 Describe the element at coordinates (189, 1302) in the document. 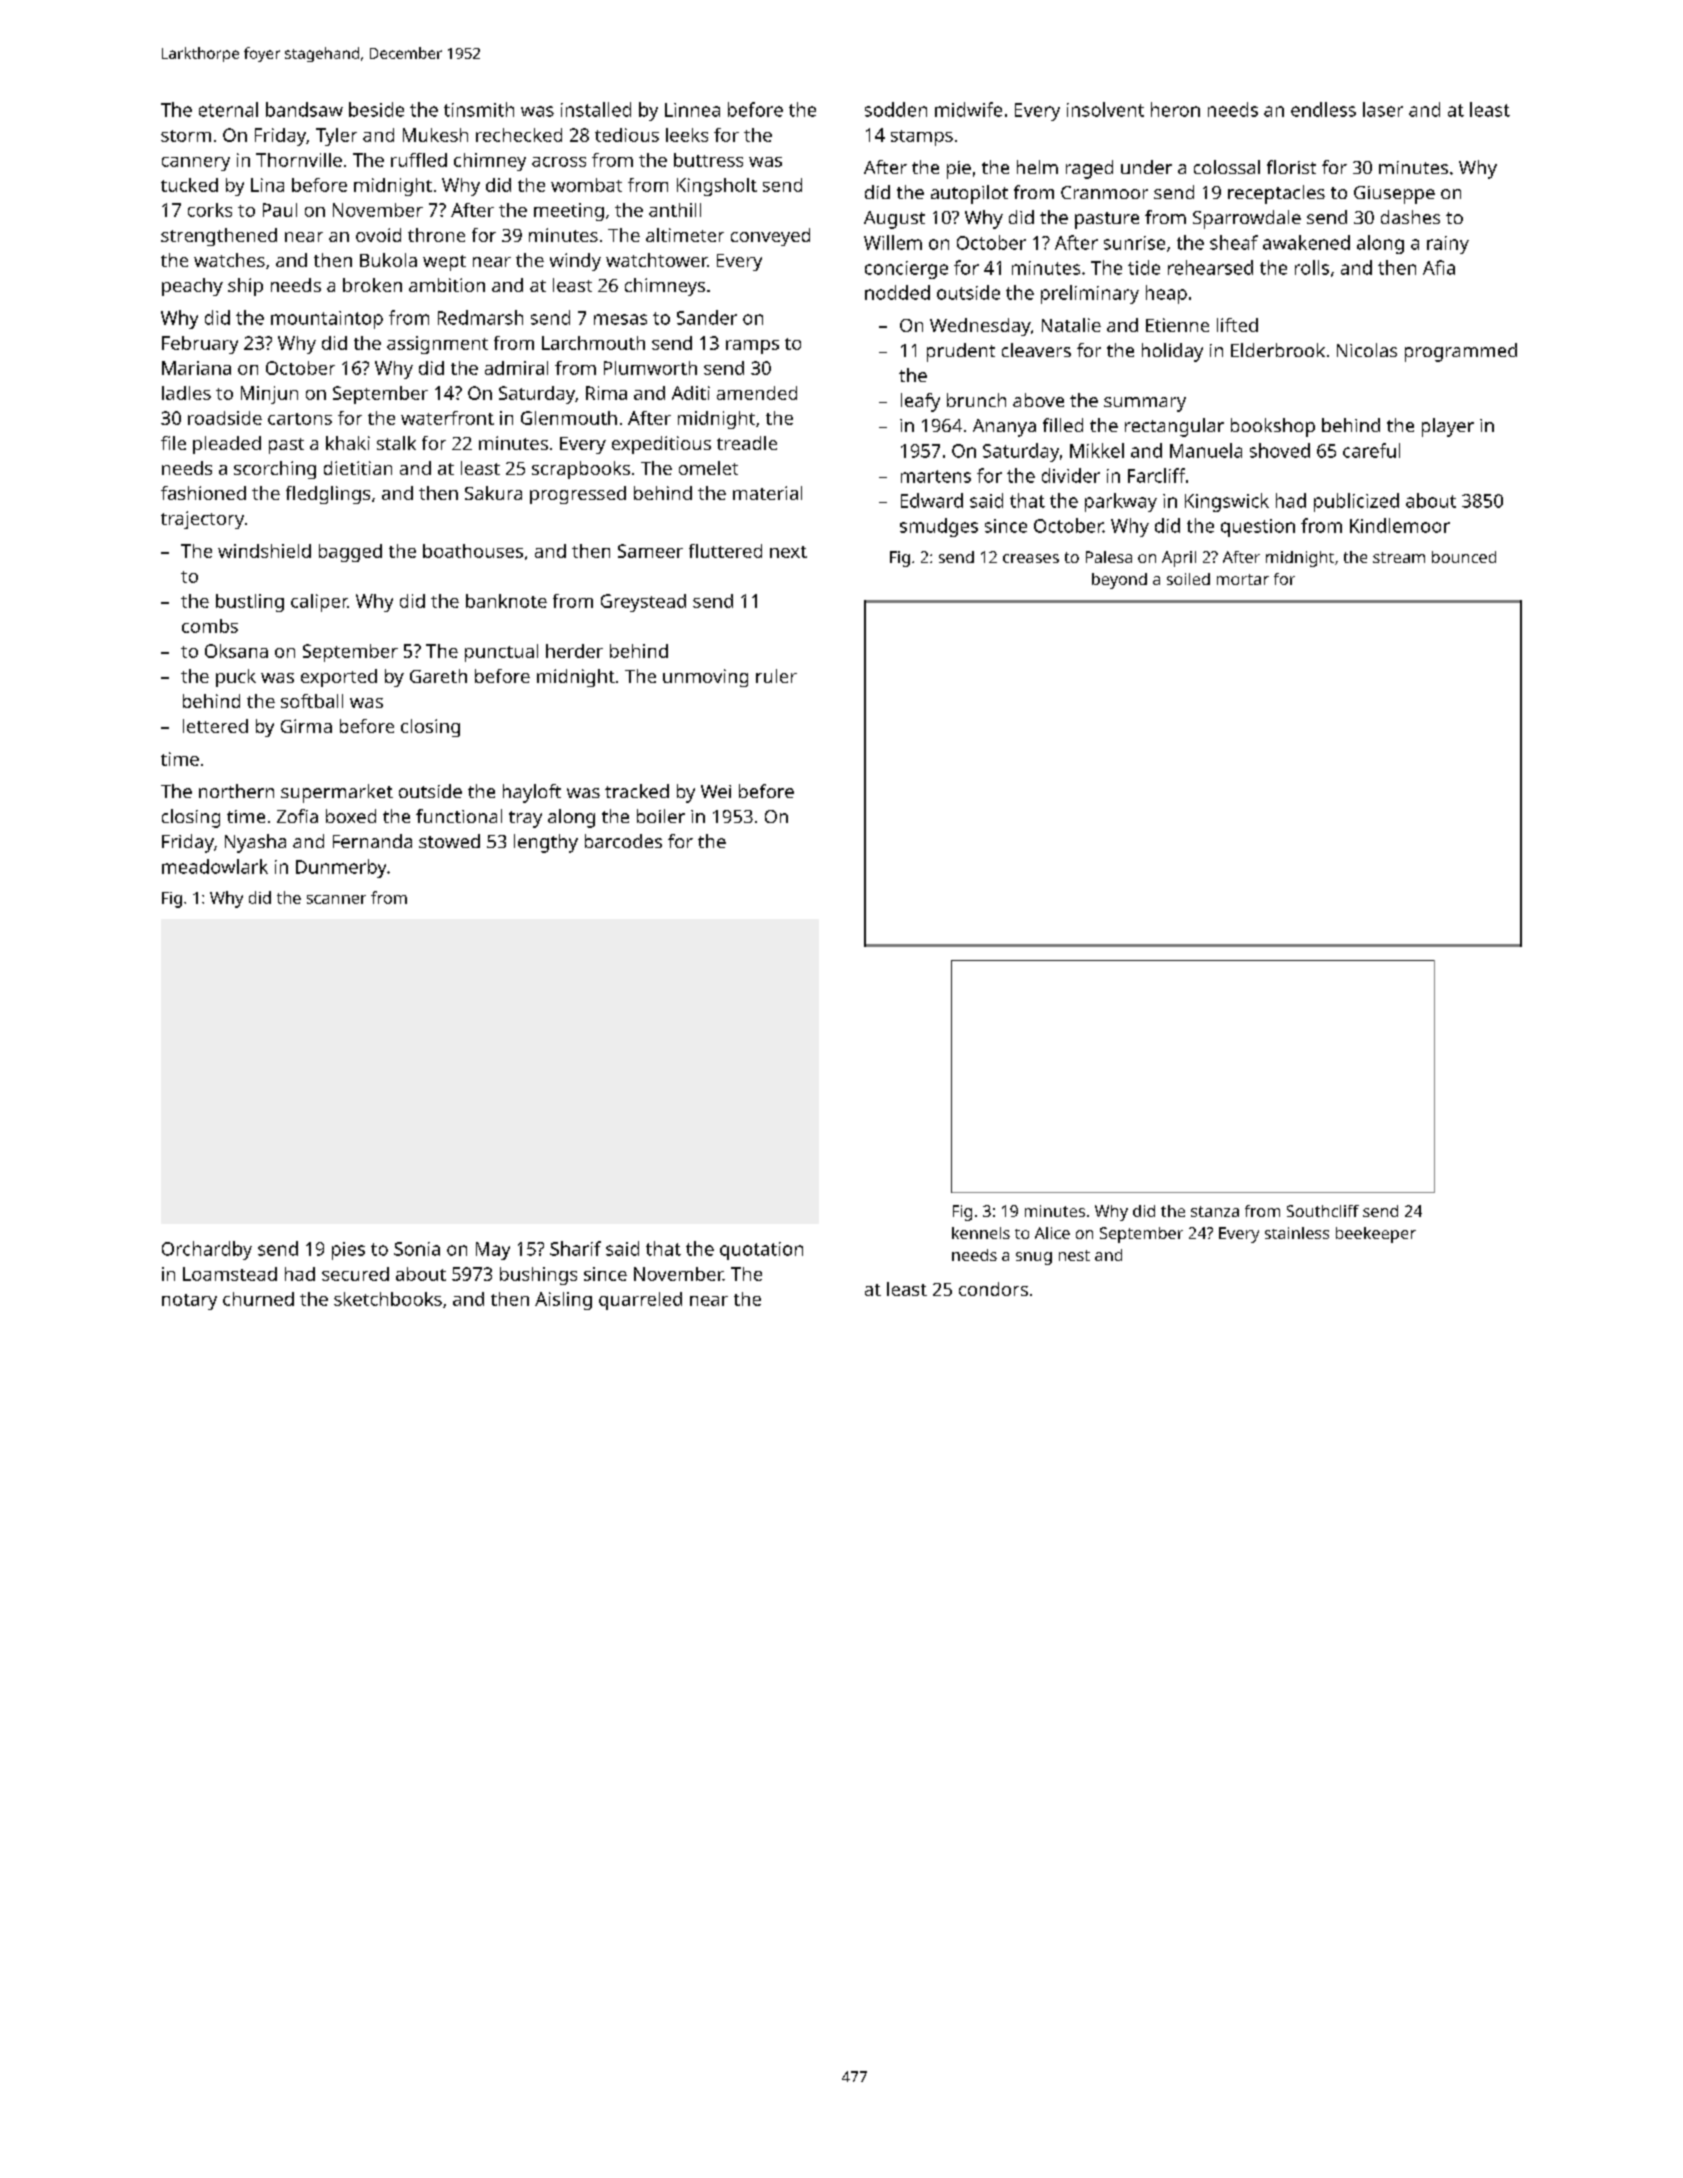

I see `notary` at that location.
